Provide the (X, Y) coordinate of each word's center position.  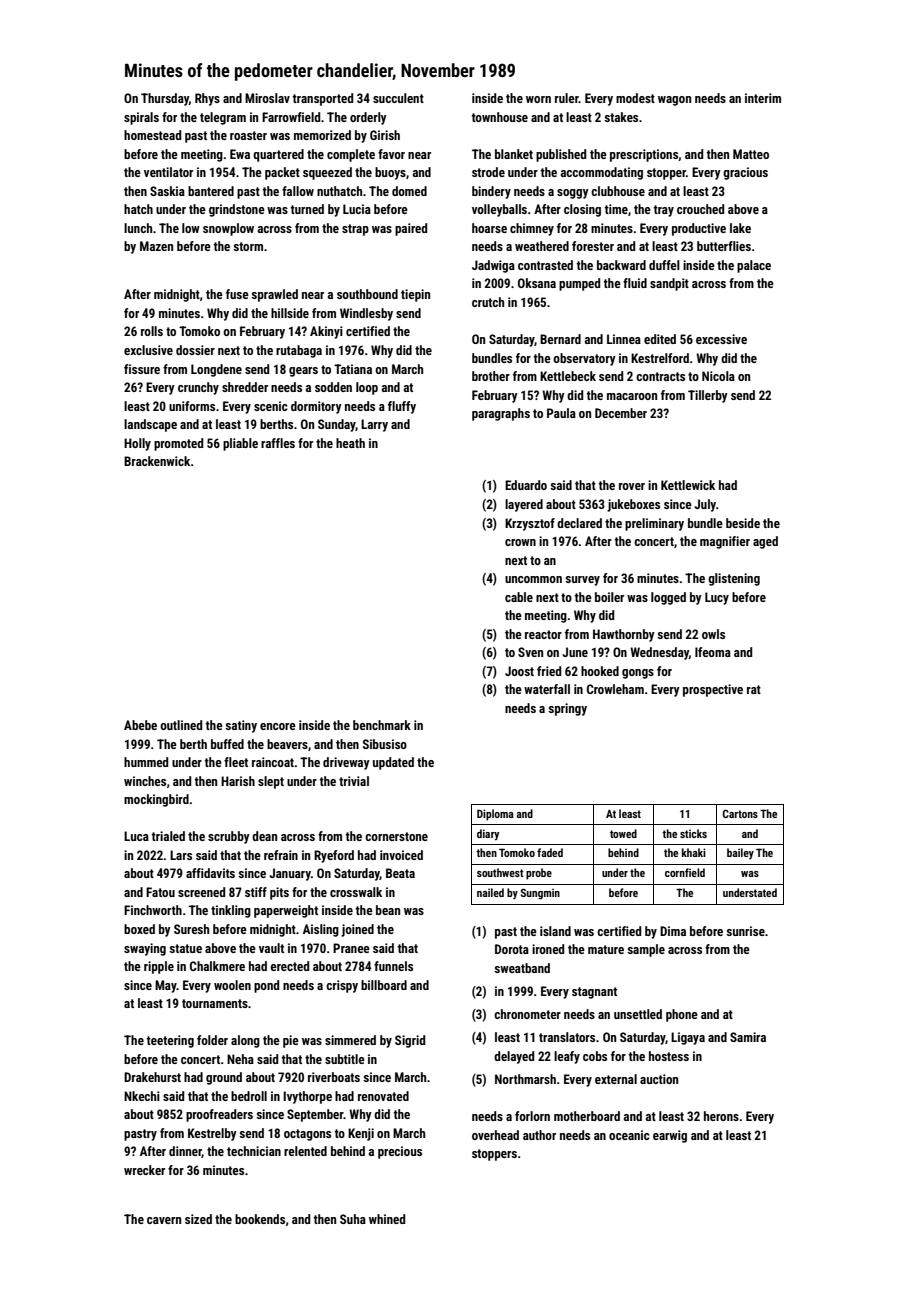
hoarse (489, 228)
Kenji (361, 1134)
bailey (740, 853)
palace (754, 266)
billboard (384, 985)
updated (393, 763)
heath (350, 443)
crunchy (198, 388)
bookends (260, 1219)
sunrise (745, 931)
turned (307, 209)
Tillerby (708, 396)
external (616, 1079)
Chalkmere (217, 966)
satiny (241, 726)
